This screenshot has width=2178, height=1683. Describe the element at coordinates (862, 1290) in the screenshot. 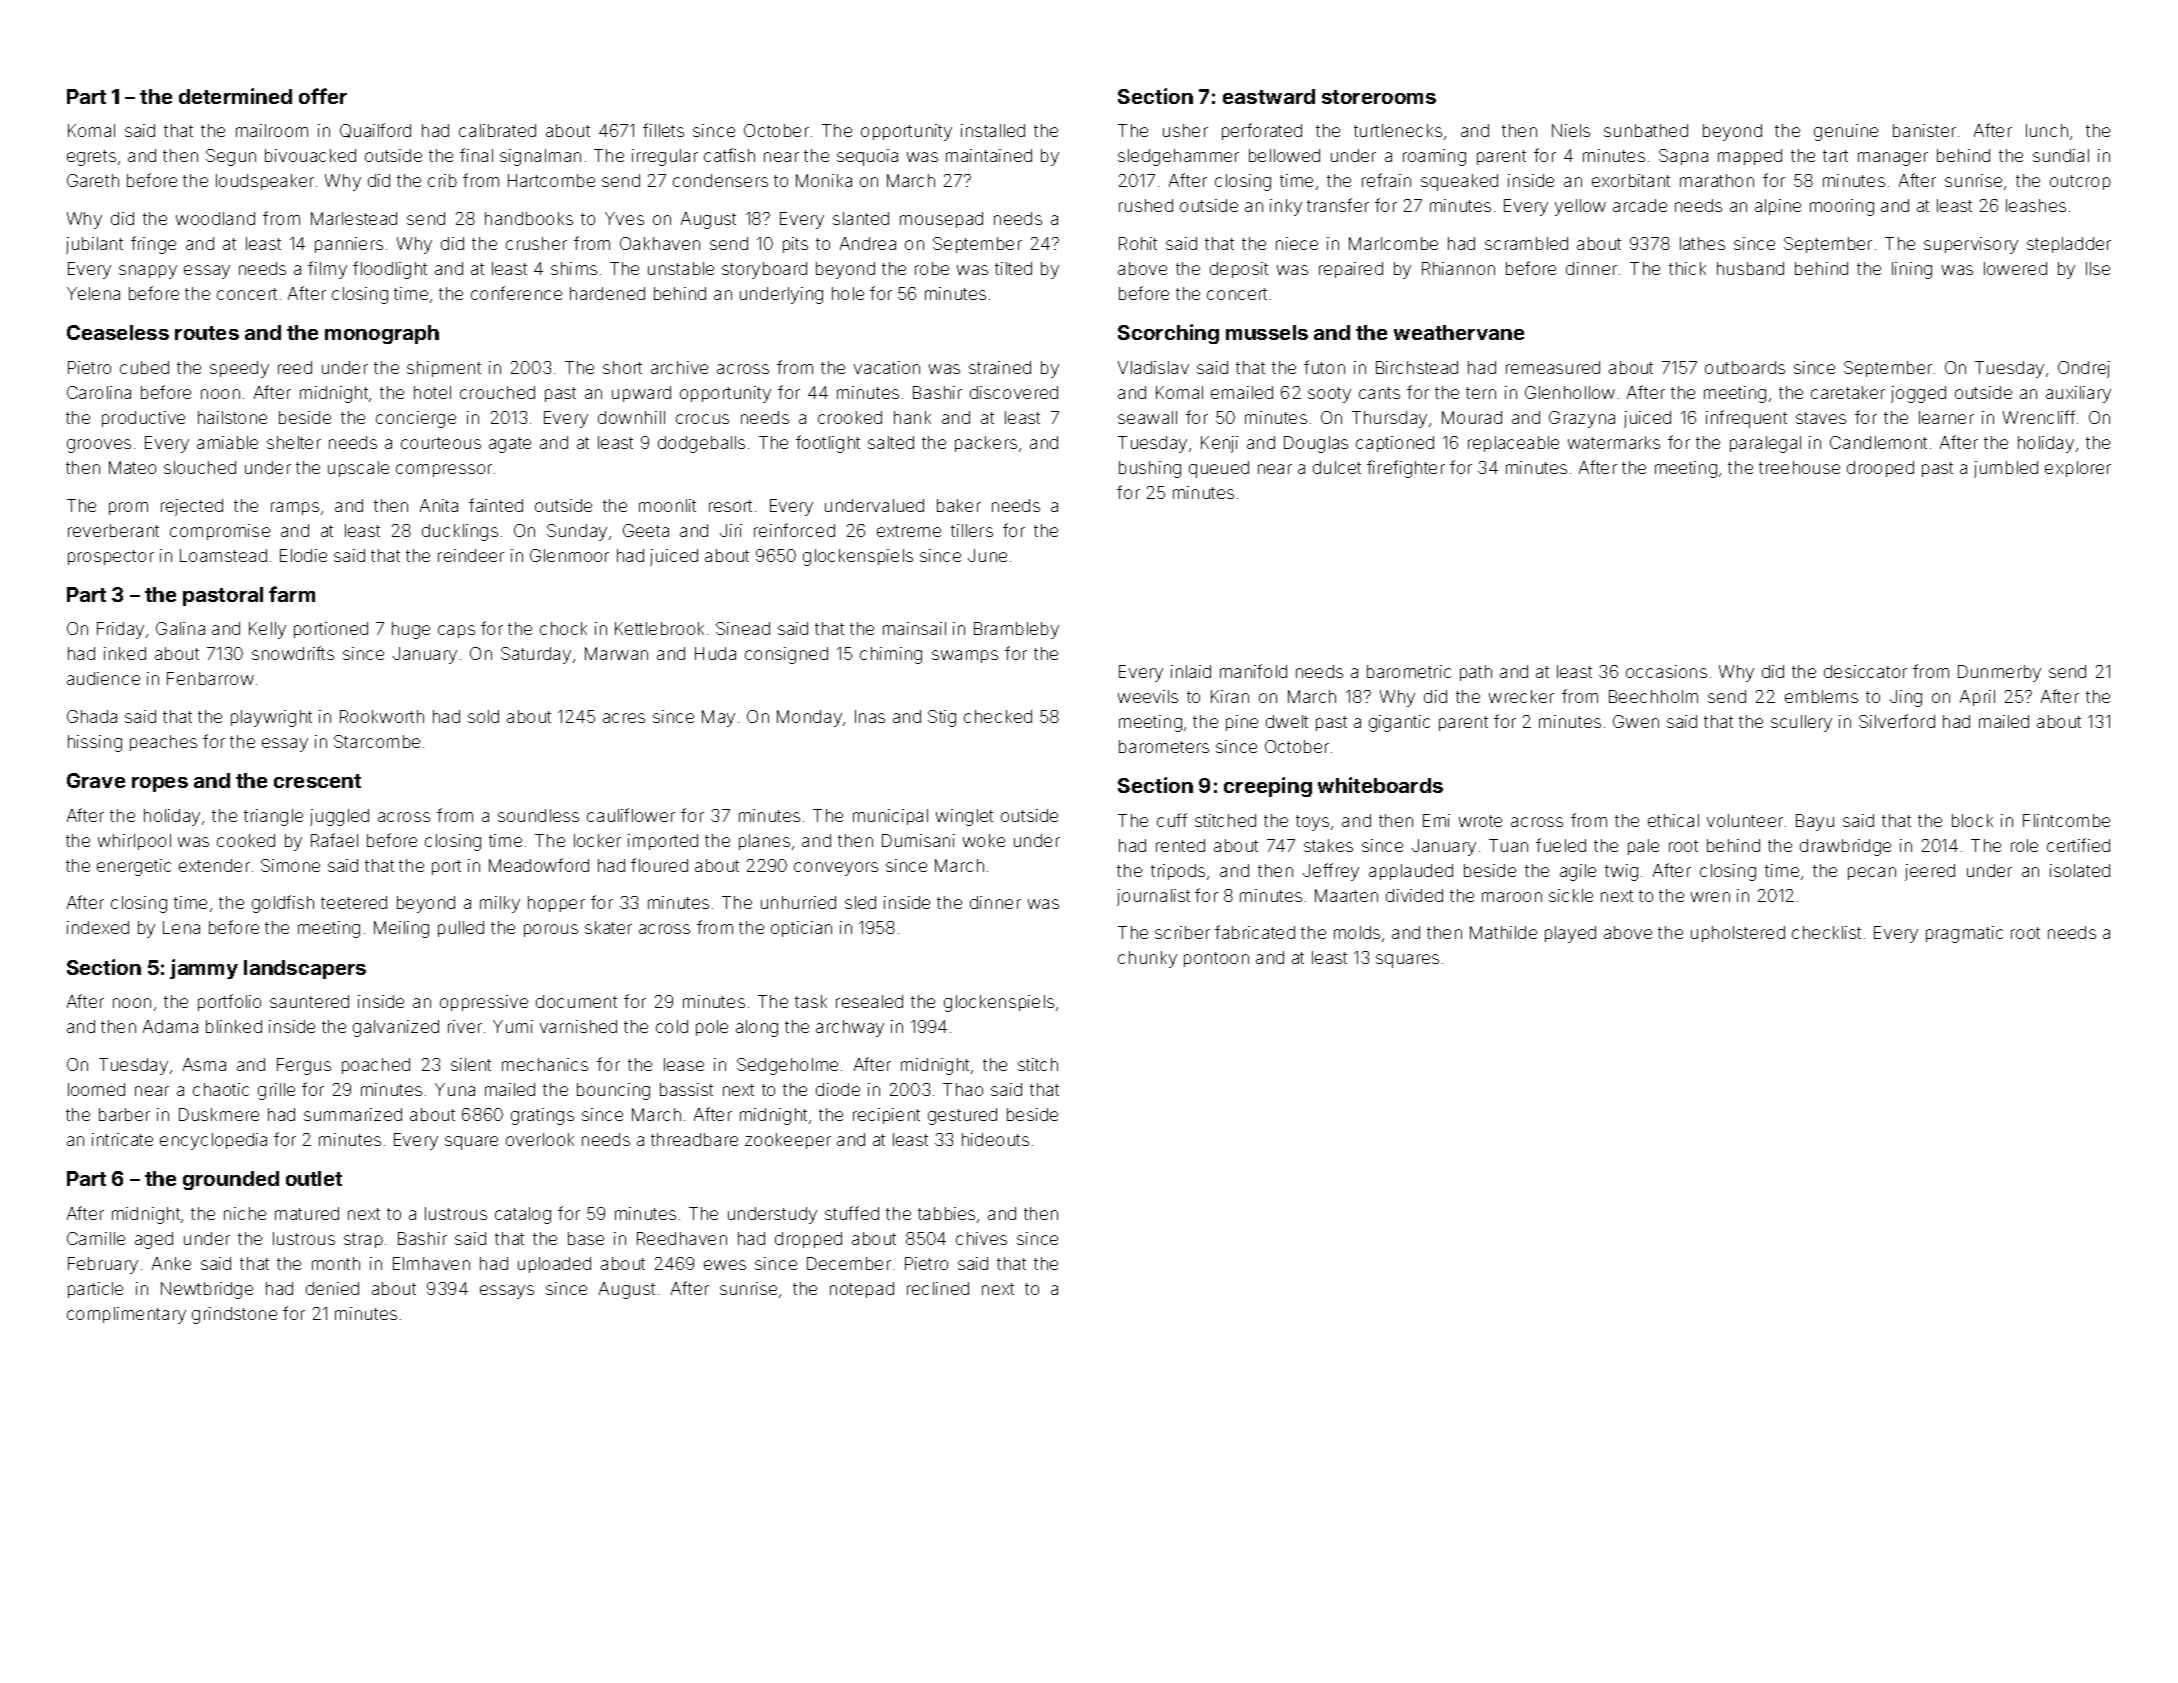

I see `notepad` at that location.
